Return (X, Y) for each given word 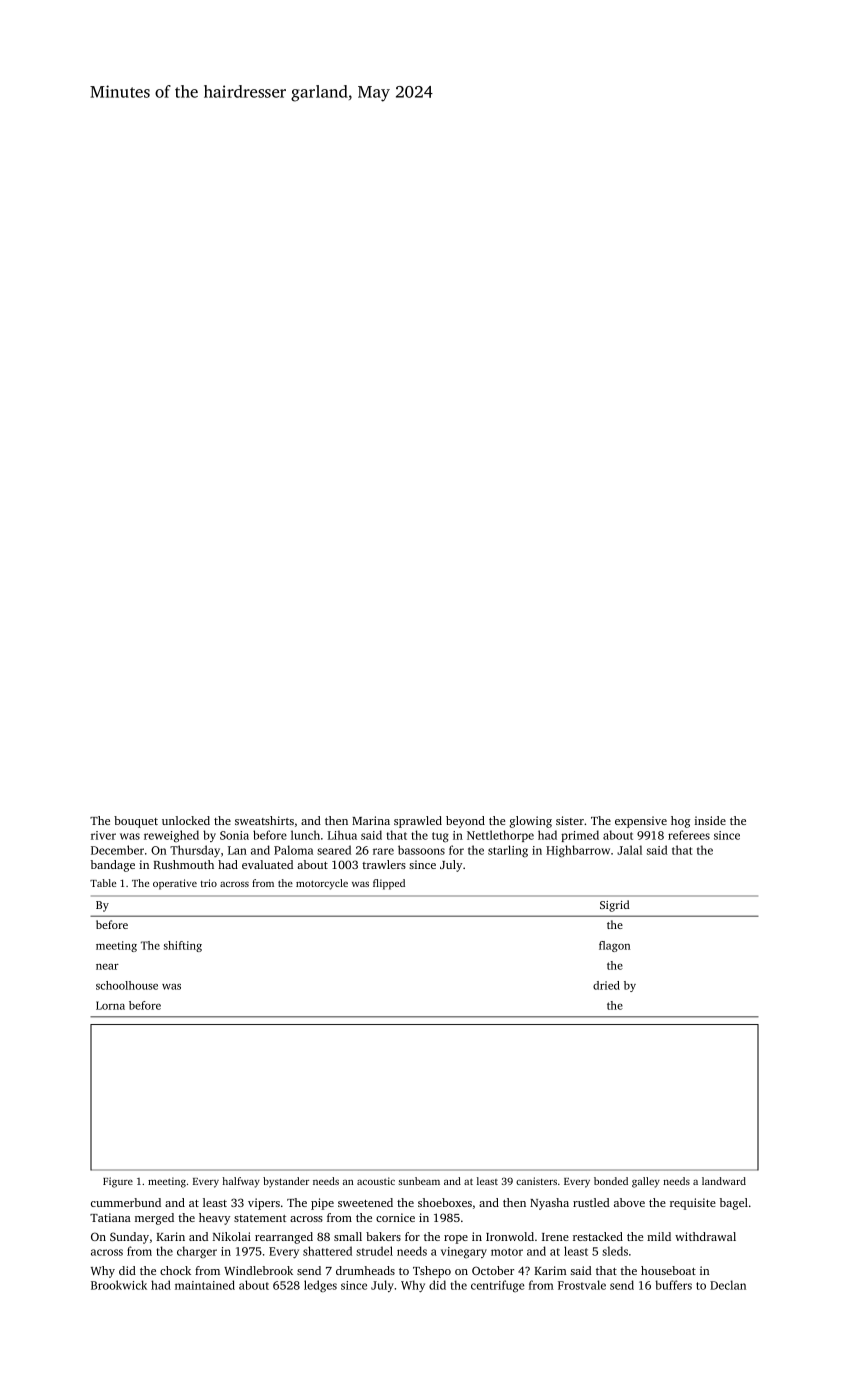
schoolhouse (127, 985)
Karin (170, 1236)
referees (689, 835)
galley (646, 1182)
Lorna (110, 1005)
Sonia (234, 835)
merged (154, 1219)
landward (724, 1181)
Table (103, 883)
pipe (322, 1204)
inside (710, 820)
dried (606, 985)
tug (440, 837)
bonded (611, 1181)
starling (508, 851)
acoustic (376, 1181)
